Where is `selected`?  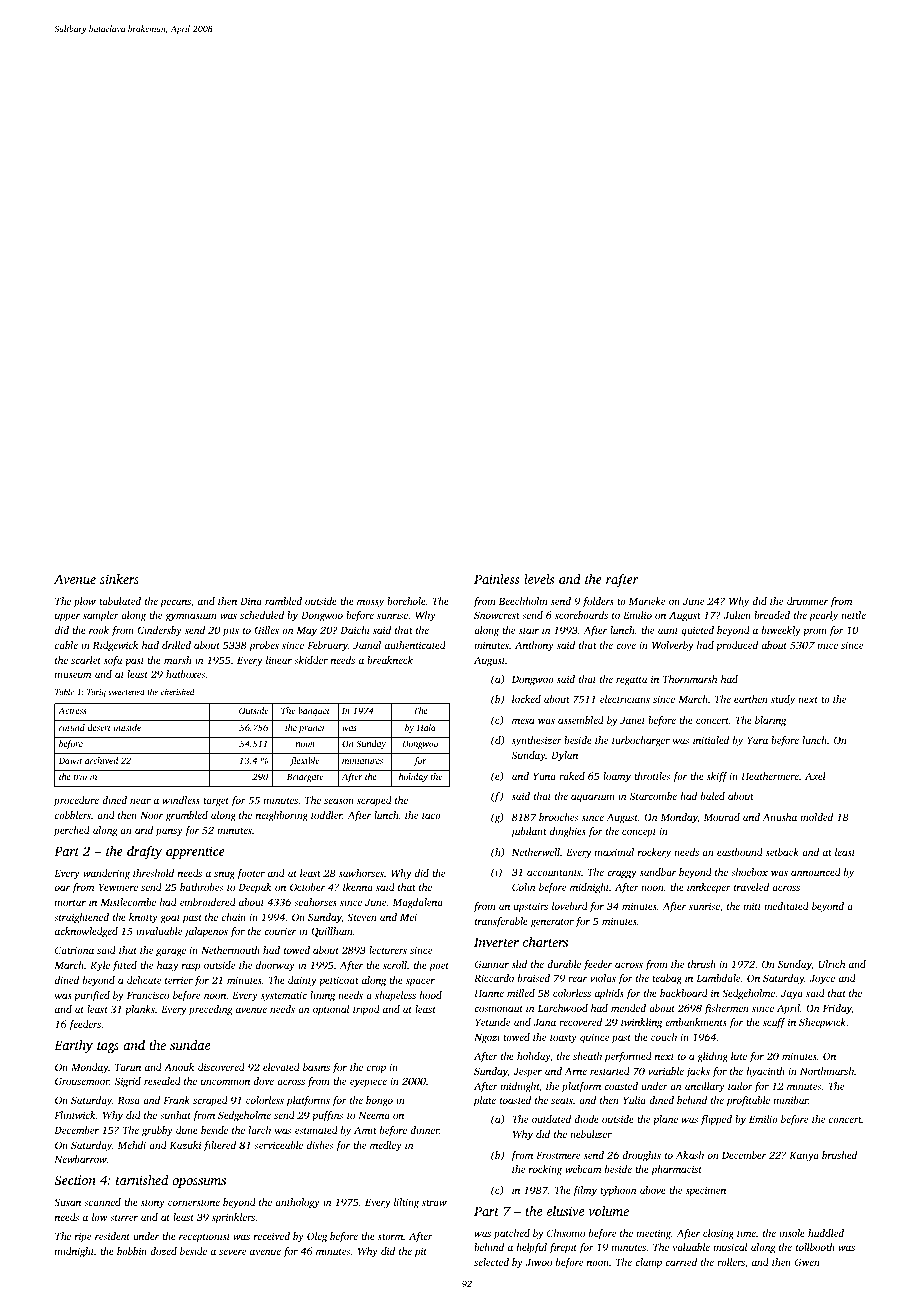
selected is located at coordinates (491, 1262).
